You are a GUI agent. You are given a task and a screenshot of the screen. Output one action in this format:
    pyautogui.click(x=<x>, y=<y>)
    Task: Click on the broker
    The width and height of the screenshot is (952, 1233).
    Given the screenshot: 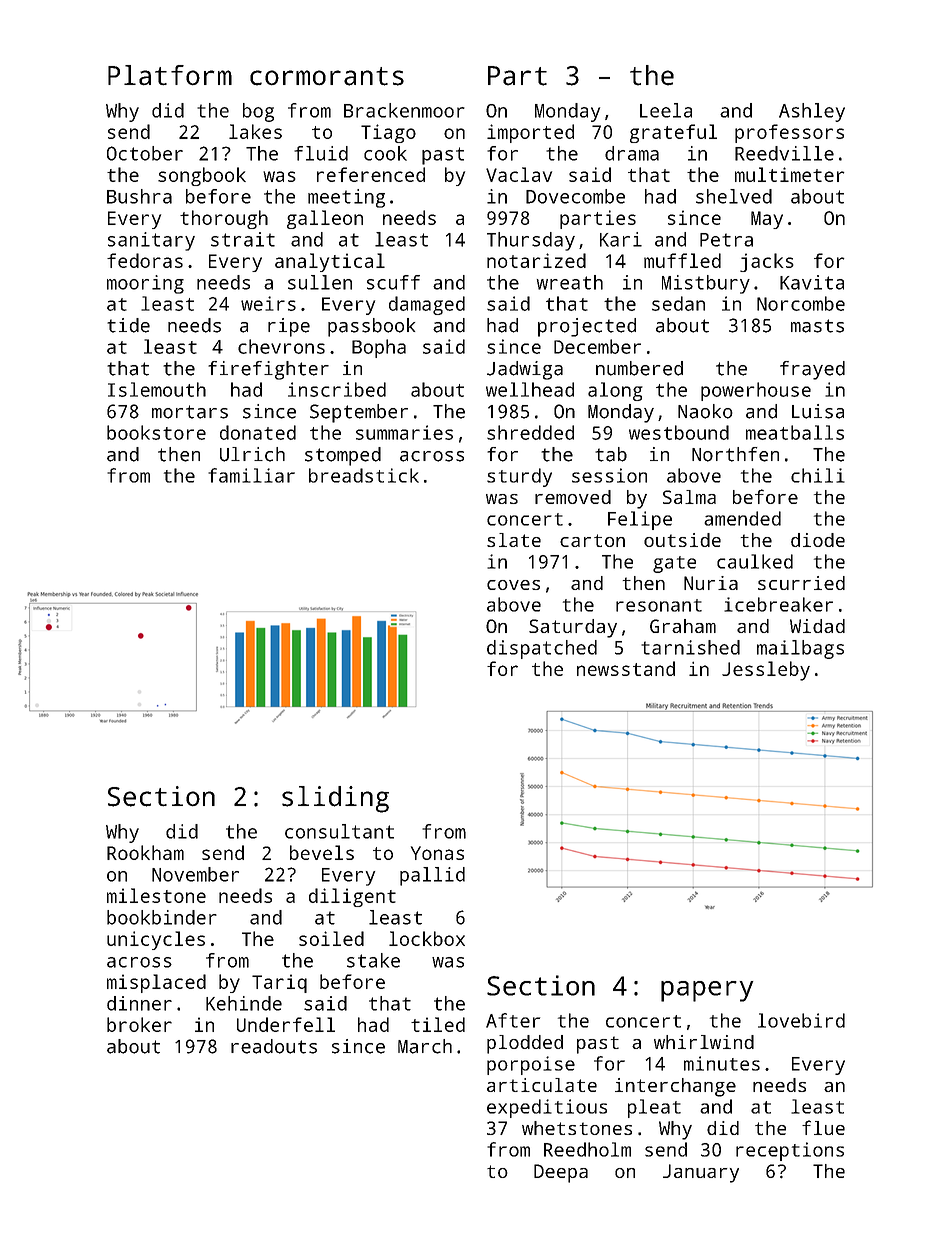 What is the action you would take?
    pyautogui.click(x=139, y=1024)
